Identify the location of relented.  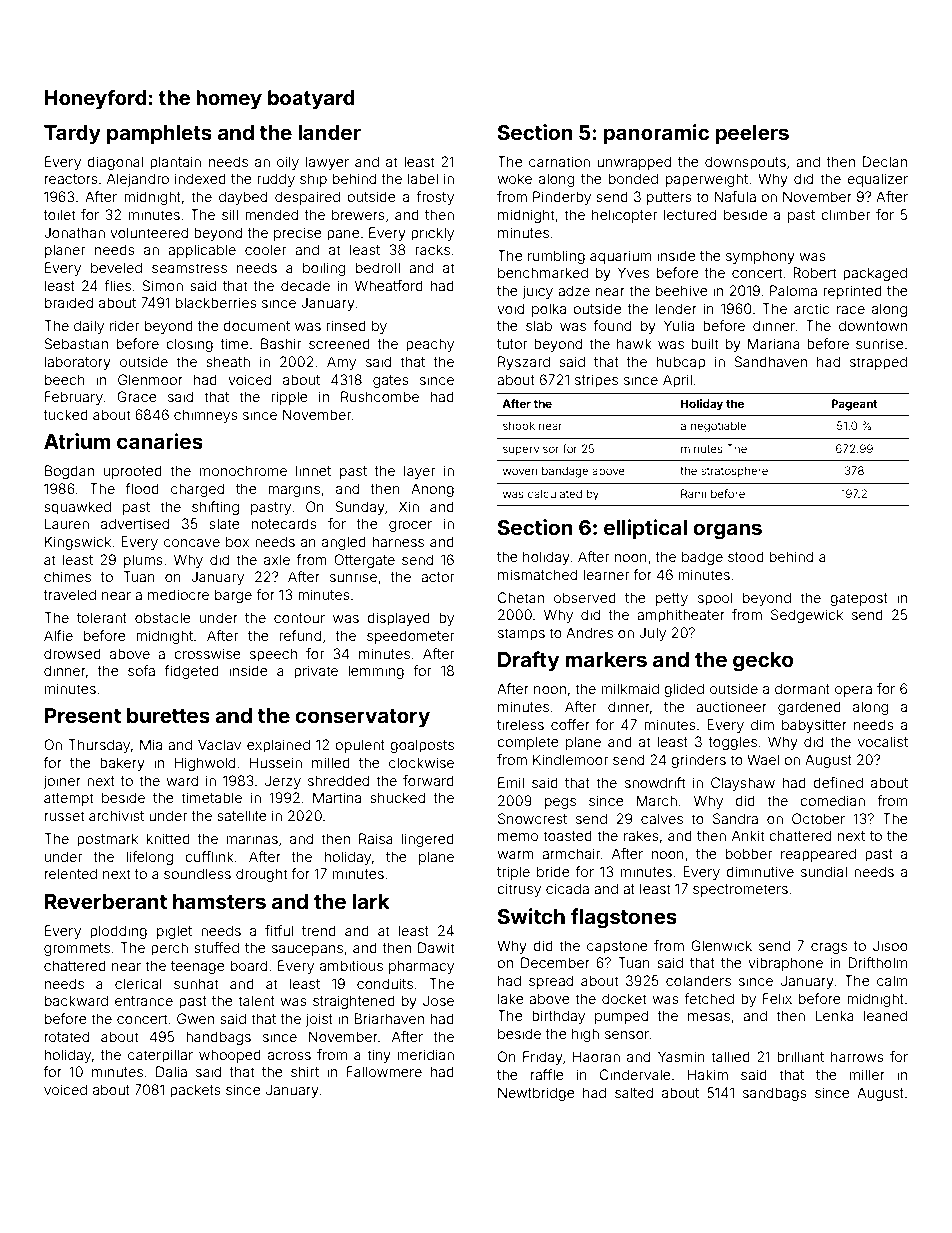
(71, 873).
